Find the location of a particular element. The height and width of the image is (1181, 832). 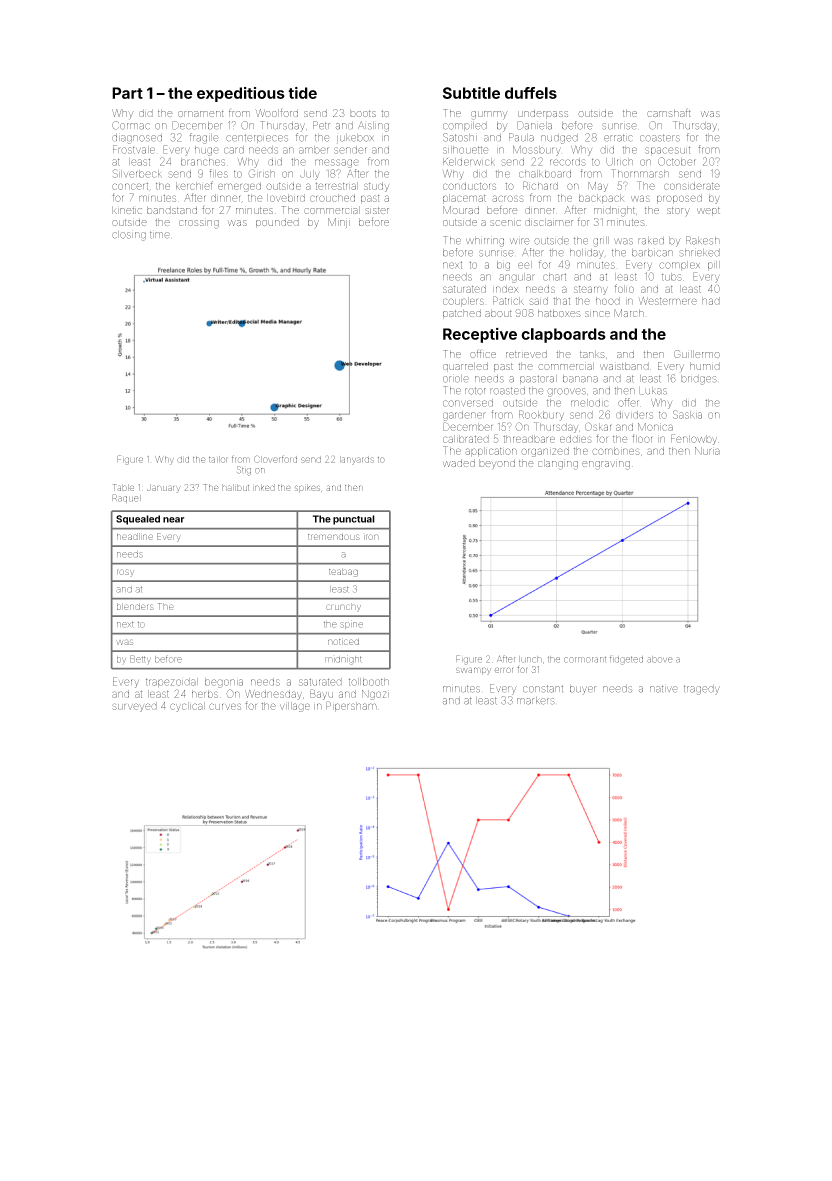

Fenlowby is located at coordinates (694, 439).
